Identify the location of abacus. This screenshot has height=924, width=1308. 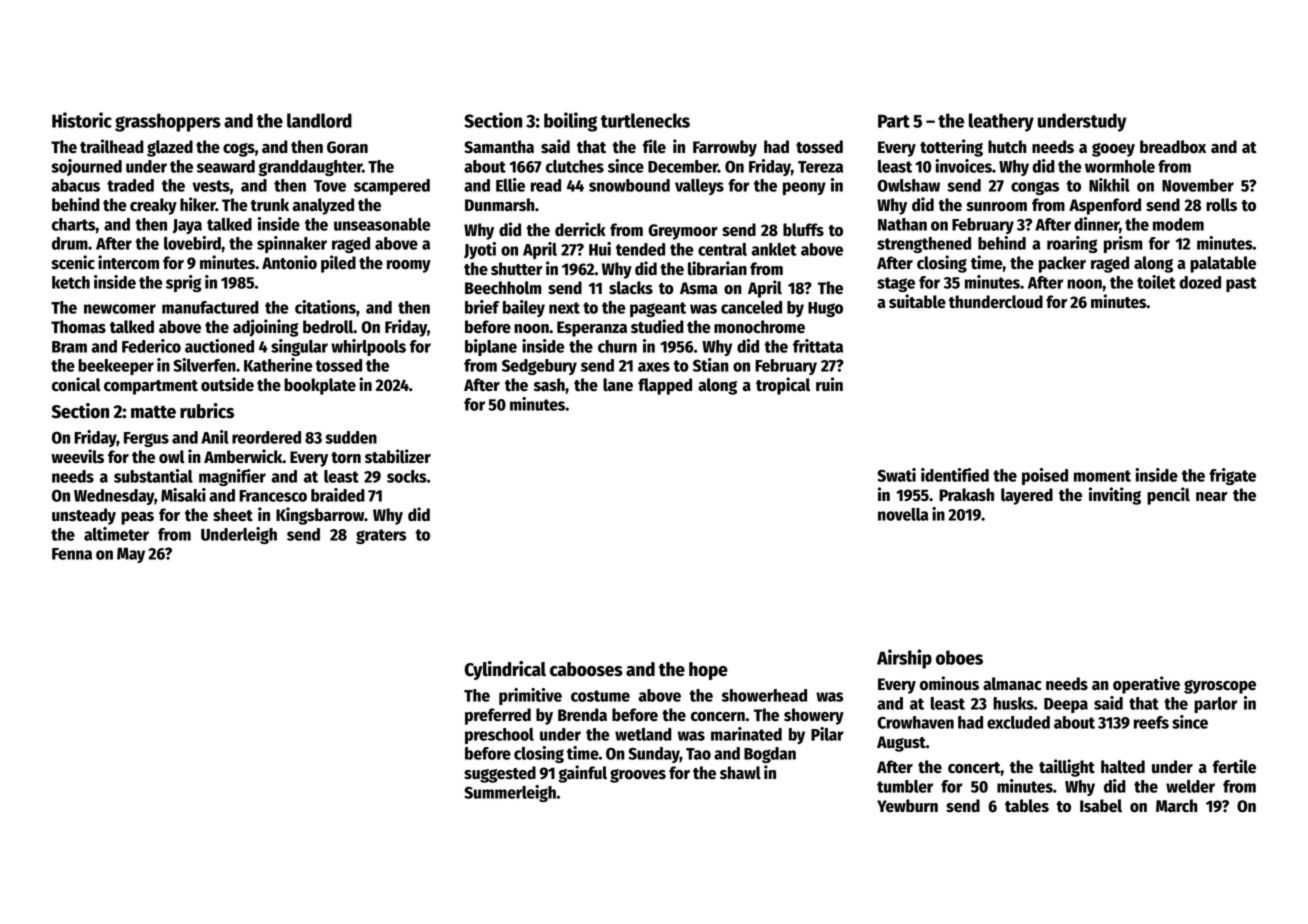
(76, 185).
